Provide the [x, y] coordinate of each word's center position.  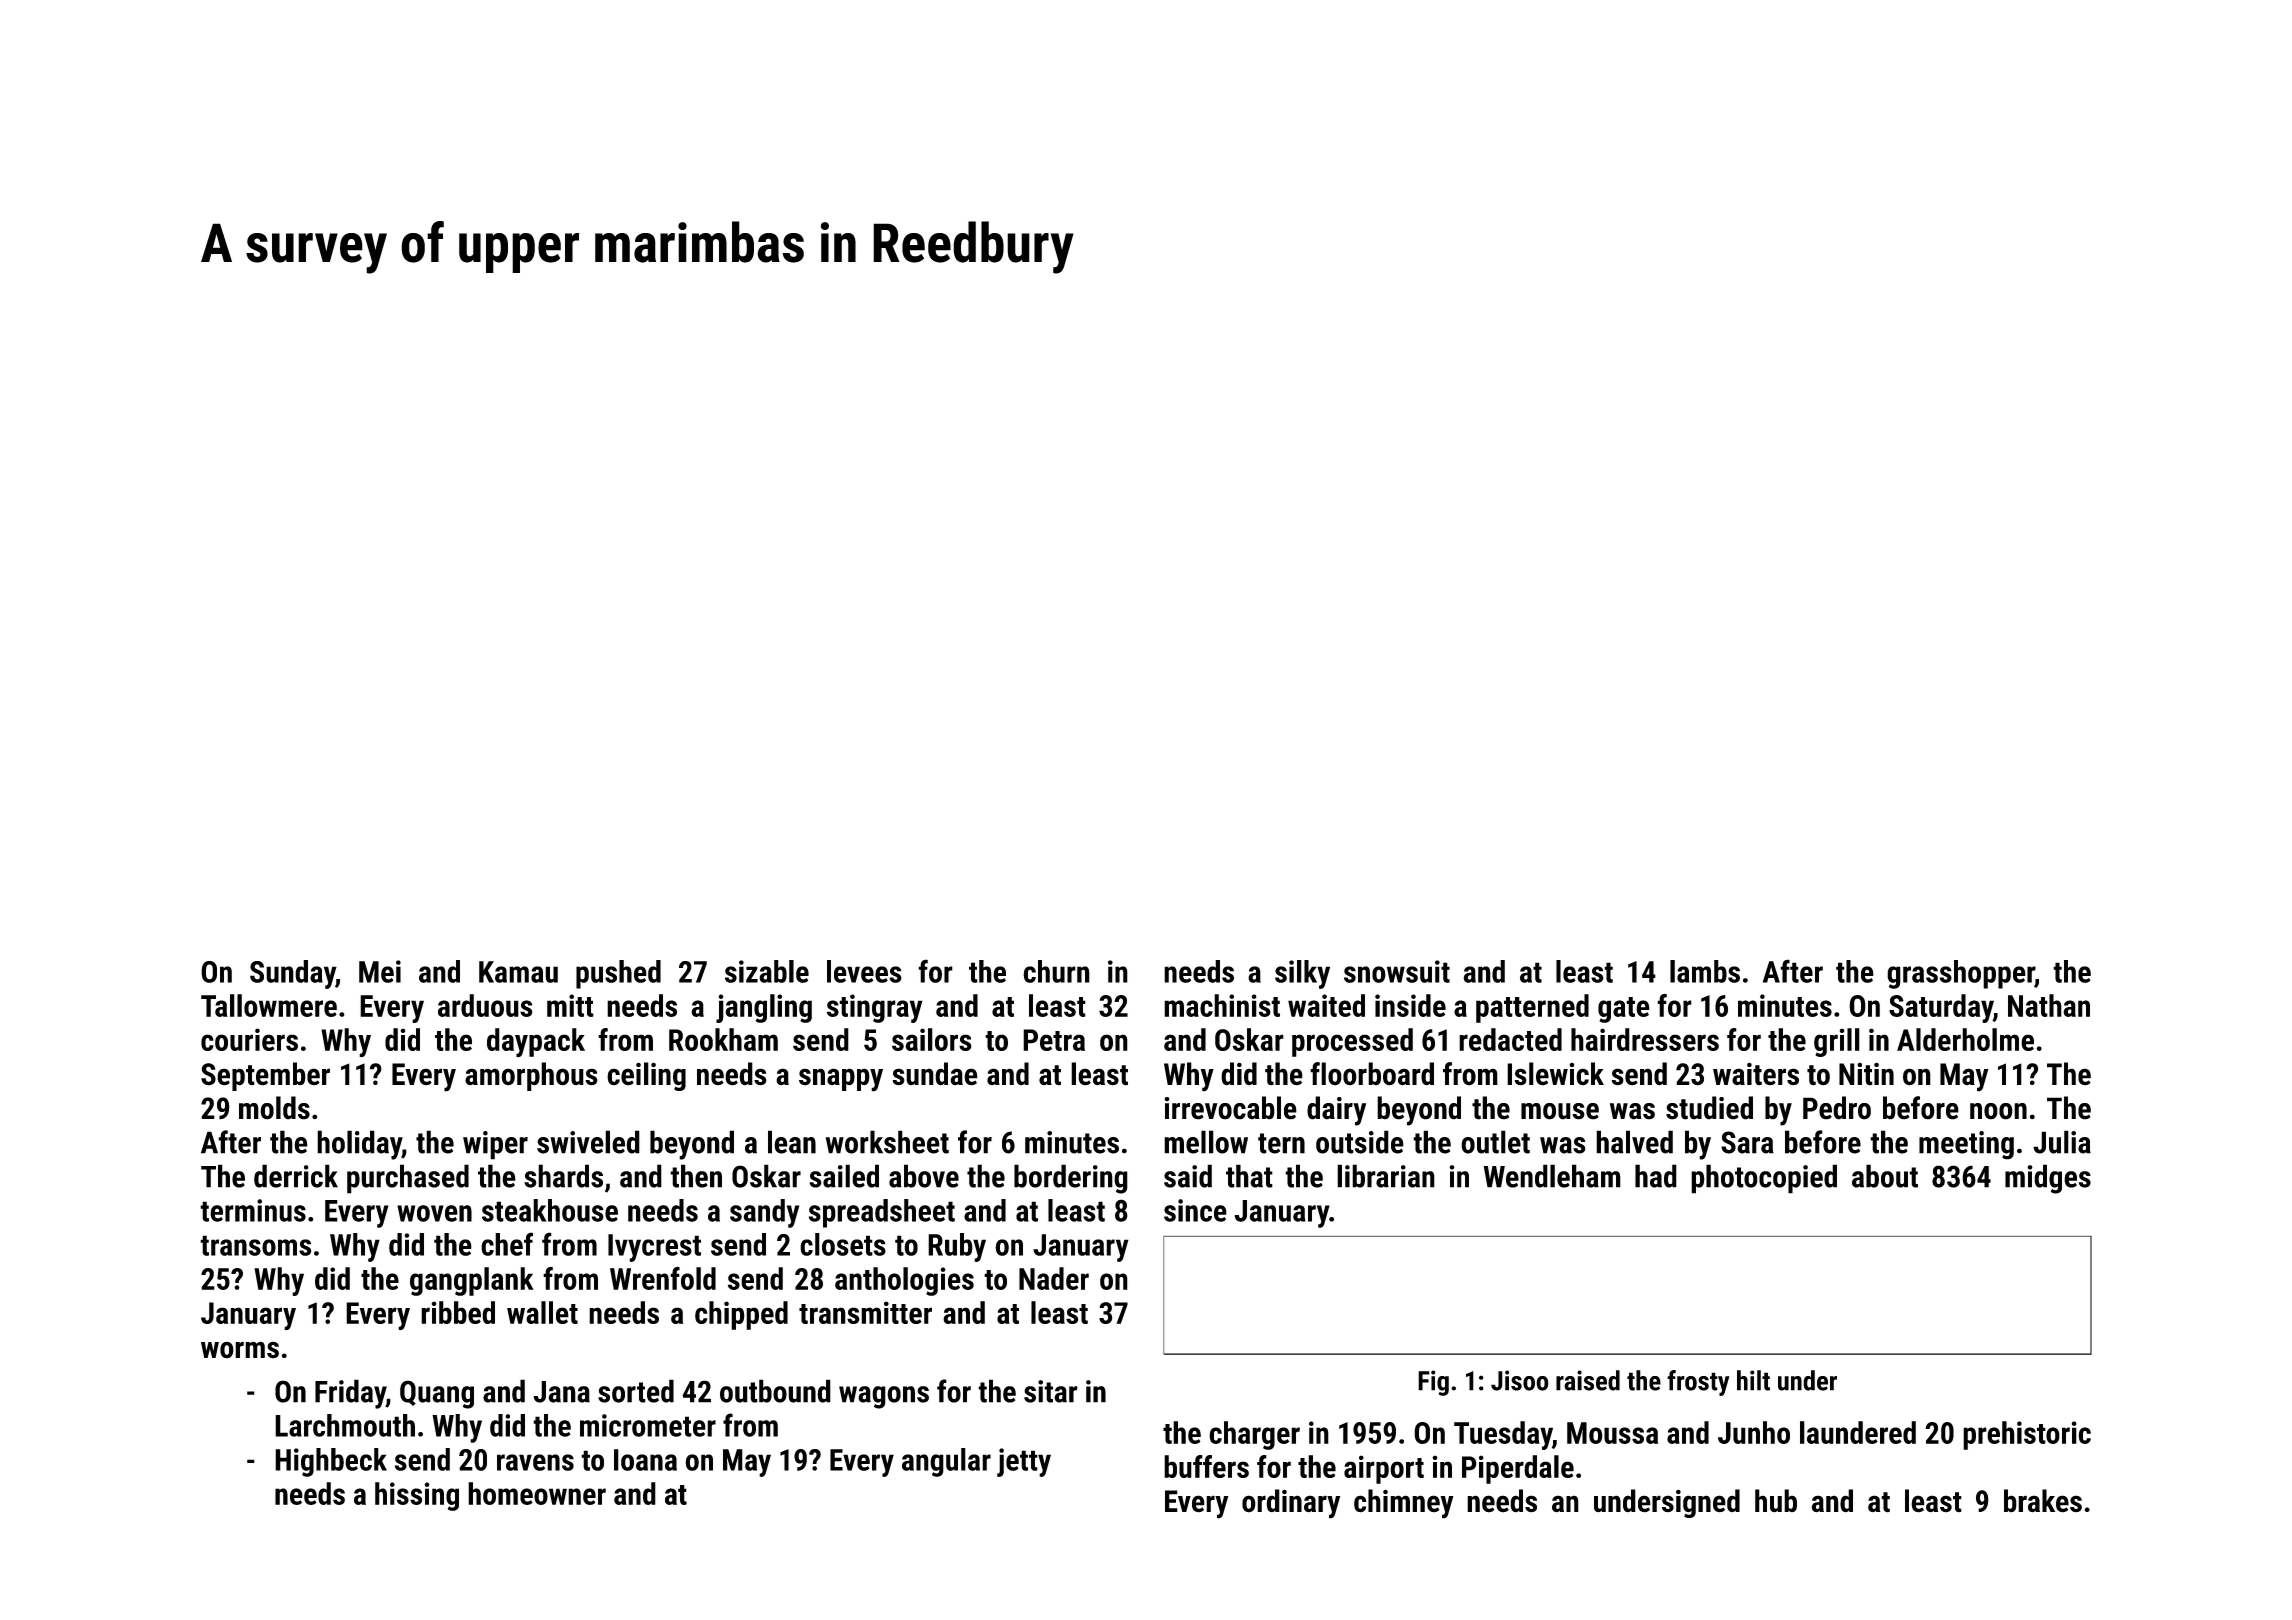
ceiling [646, 1076]
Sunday [293, 974]
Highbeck [331, 1462]
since [1195, 1210]
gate [1624, 1010]
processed [1352, 1042]
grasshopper [1961, 974]
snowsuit [1397, 971]
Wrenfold [663, 1278]
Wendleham [1552, 1176]
